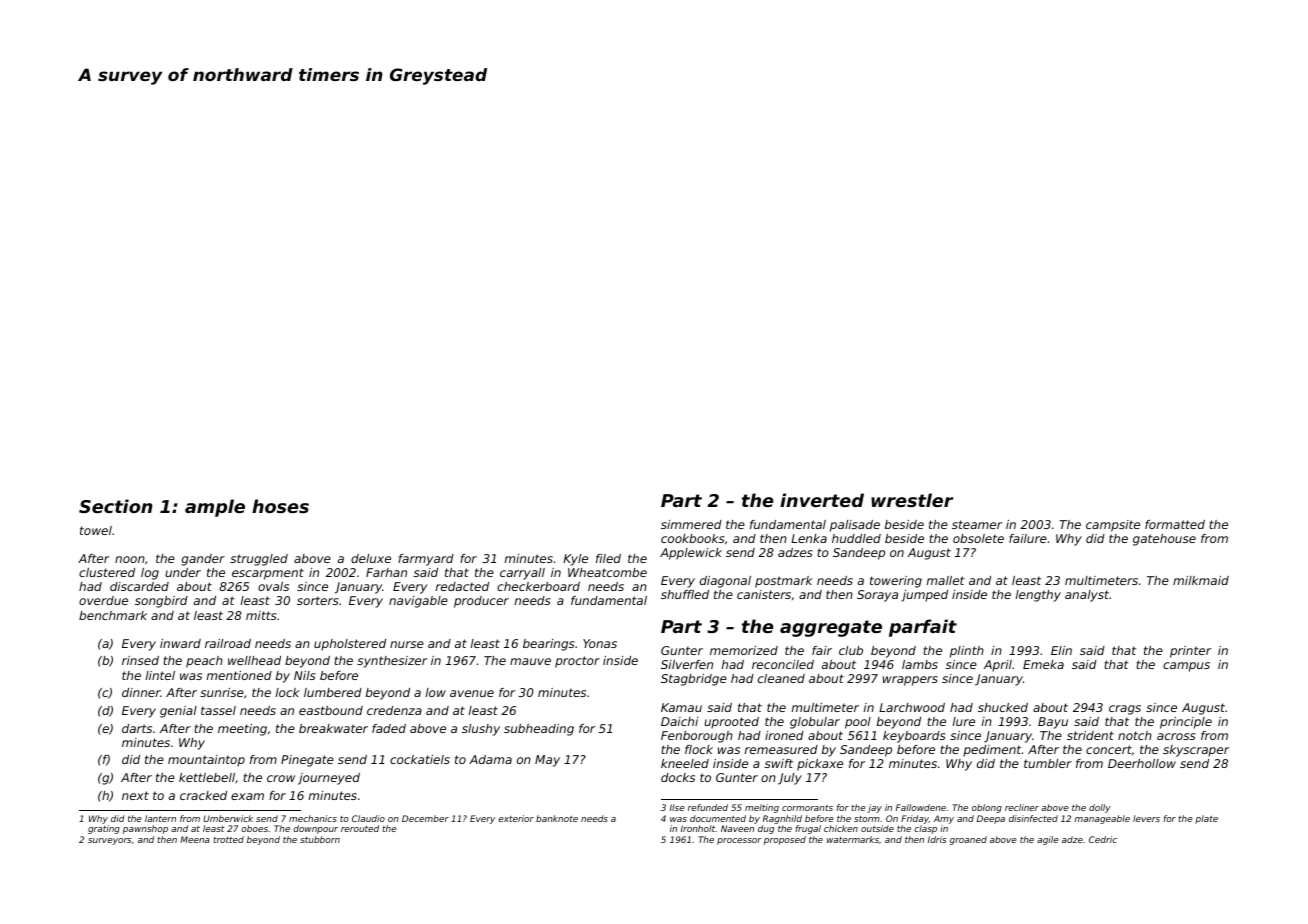 Image resolution: width=1308 pixels, height=924 pixels. Describe the element at coordinates (215, 508) in the document. I see `ample` at that location.
